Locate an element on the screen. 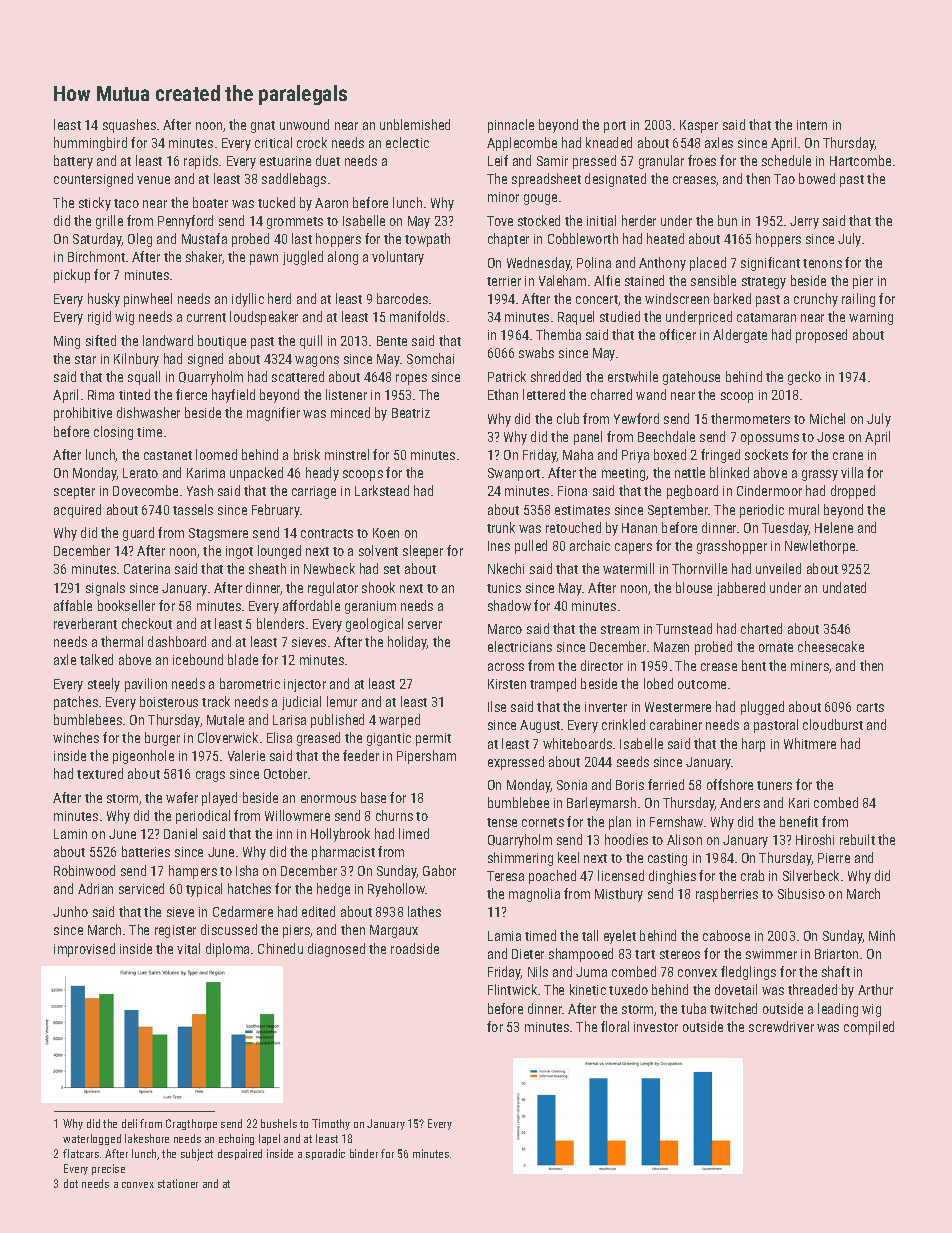  Cedarmere is located at coordinates (243, 911).
